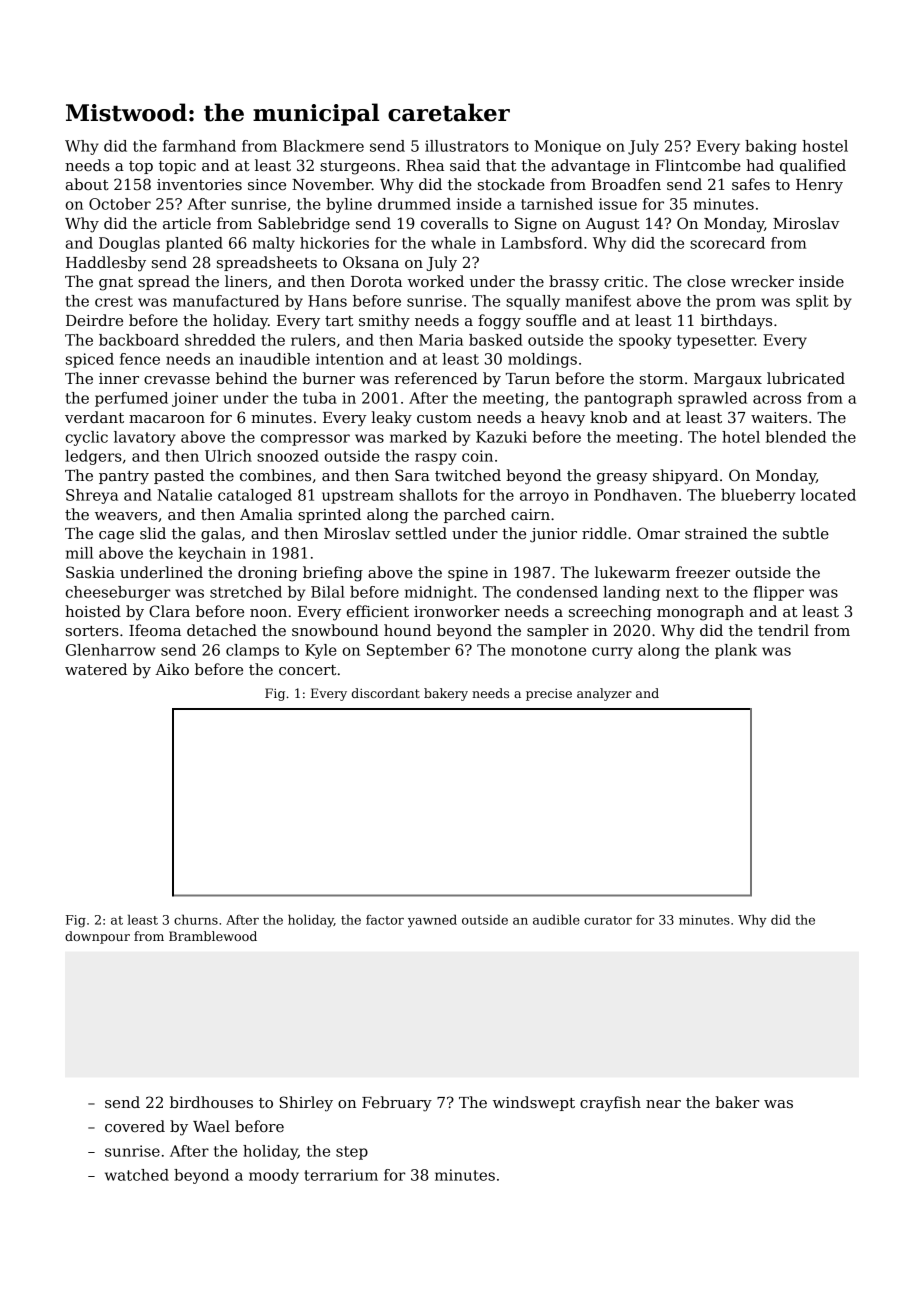  I want to click on ironworker, so click(457, 611).
